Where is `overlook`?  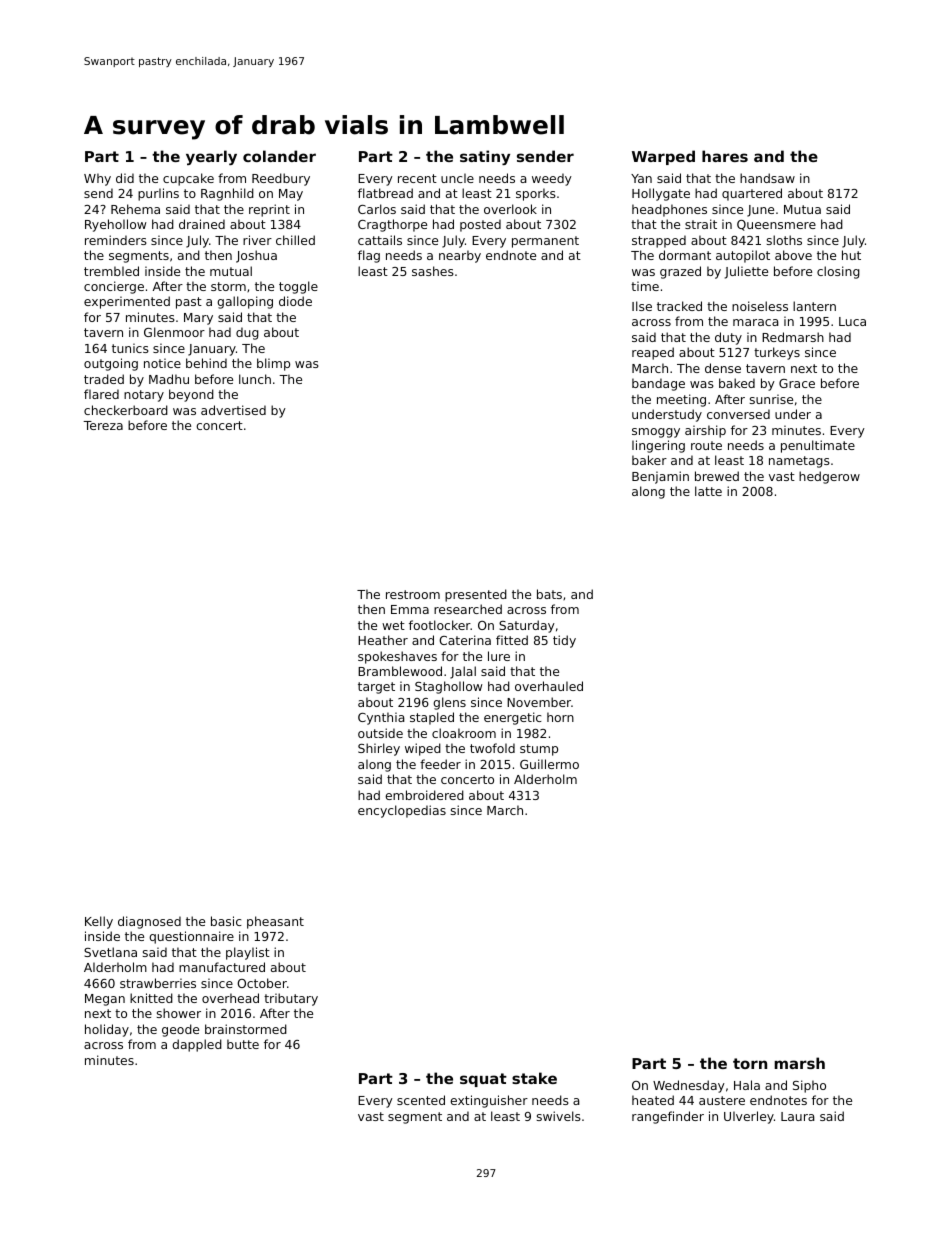
overlook is located at coordinates (510, 209).
